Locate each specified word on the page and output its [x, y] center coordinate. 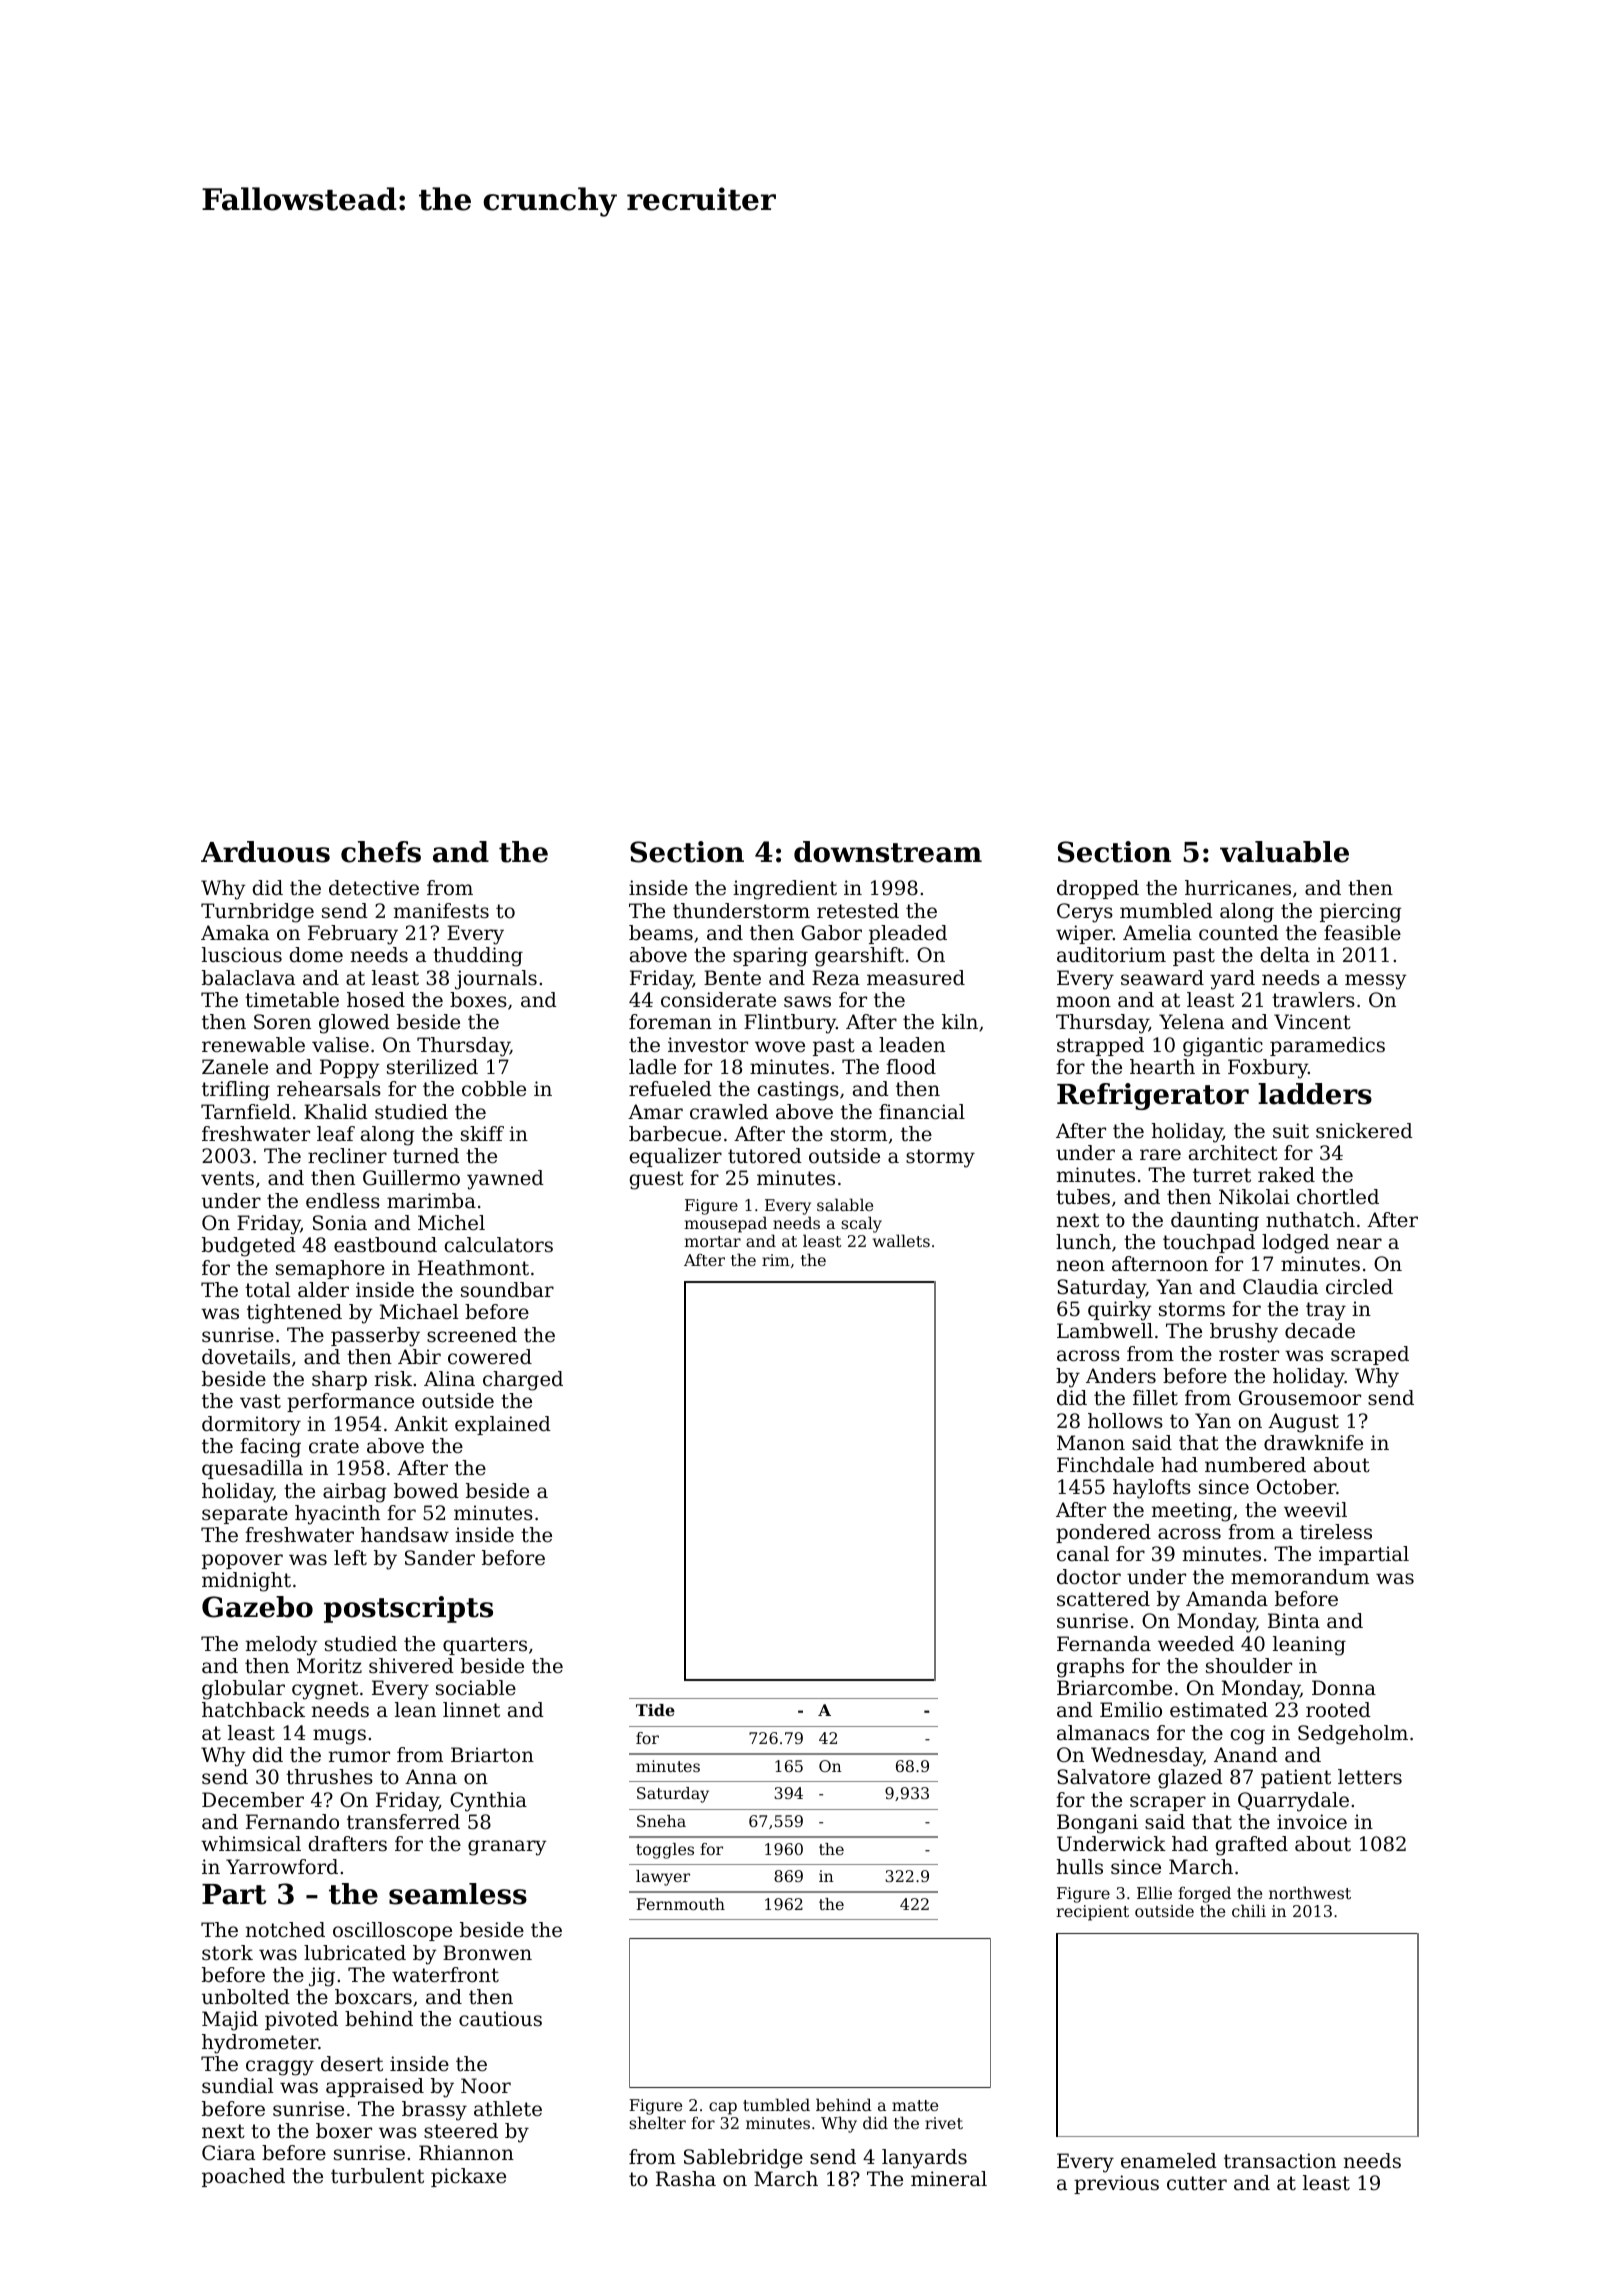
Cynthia [488, 1802]
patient [1296, 1778]
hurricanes [1238, 888]
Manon [1091, 1443]
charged [523, 1381]
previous [1116, 2184]
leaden [912, 1044]
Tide [655, 1710]
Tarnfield [246, 1112]
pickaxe [468, 2177]
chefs [381, 852]
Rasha [686, 2179]
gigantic [1223, 1047]
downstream [888, 852]
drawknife [1313, 1443]
